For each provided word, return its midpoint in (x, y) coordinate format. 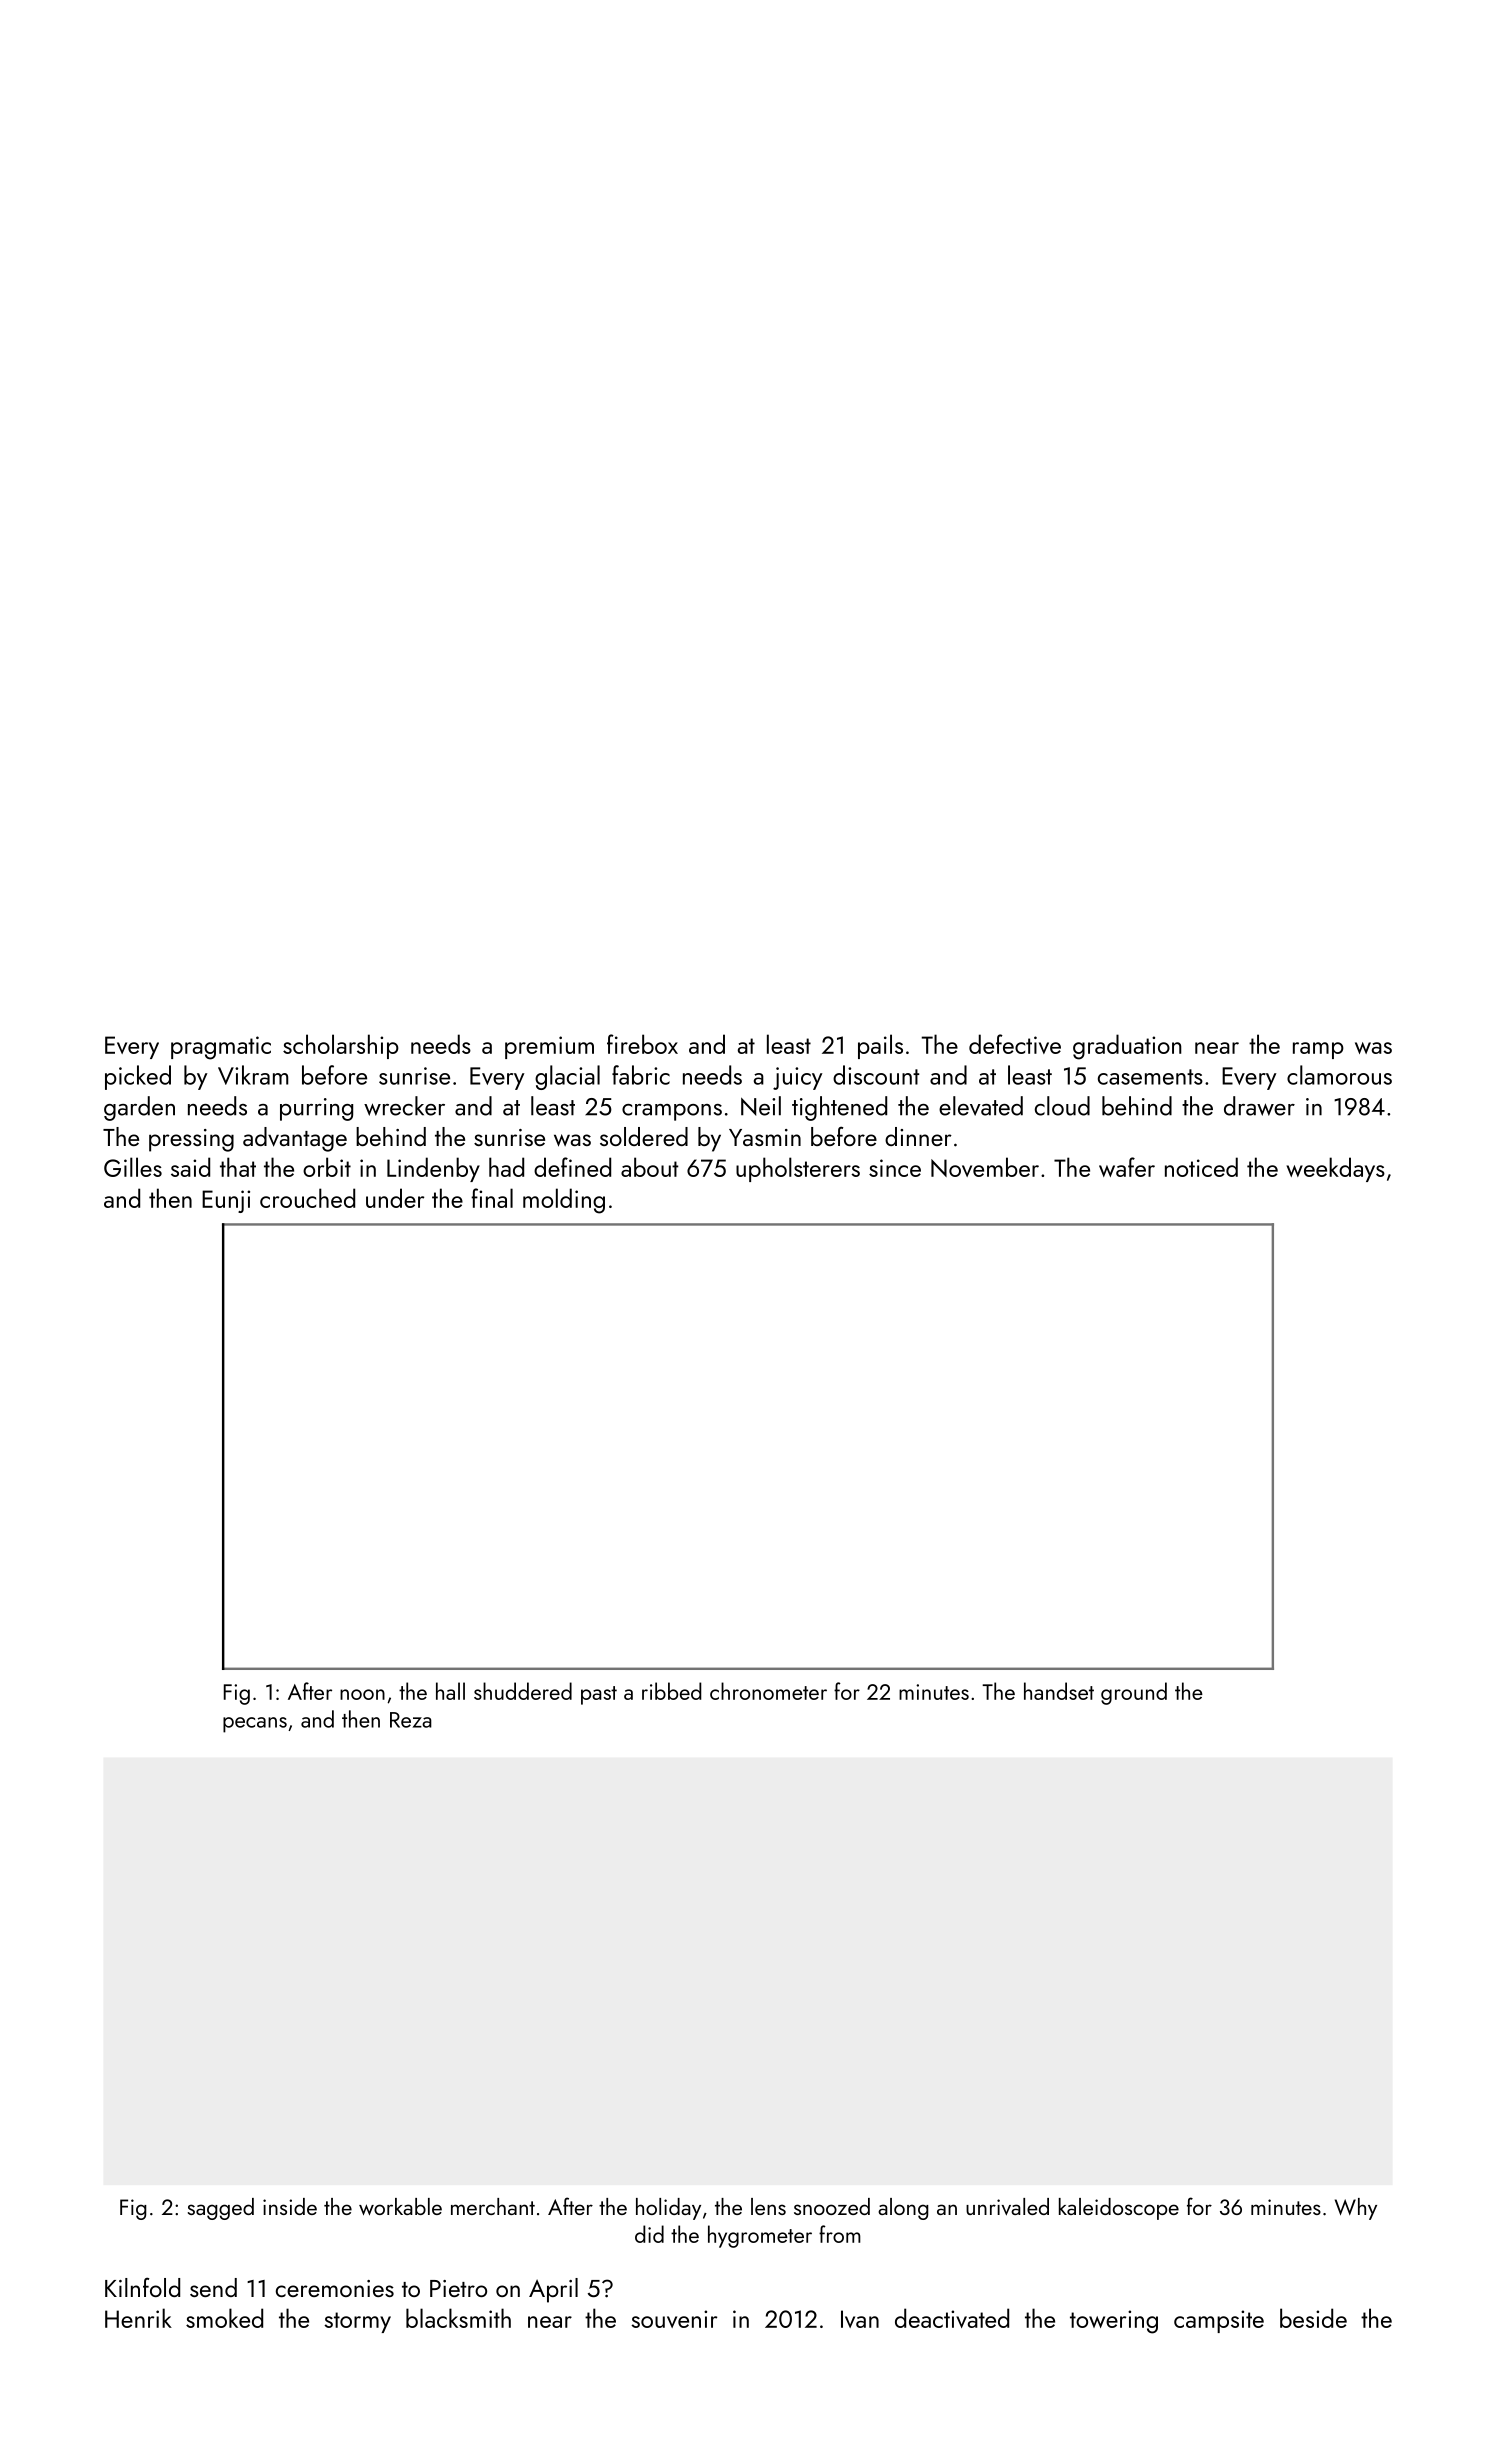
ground (1134, 1693)
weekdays (1335, 1169)
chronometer (768, 1691)
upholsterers (798, 1169)
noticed (1201, 1167)
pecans (255, 1725)
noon (362, 1694)
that (238, 1167)
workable (400, 2206)
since (895, 1168)
